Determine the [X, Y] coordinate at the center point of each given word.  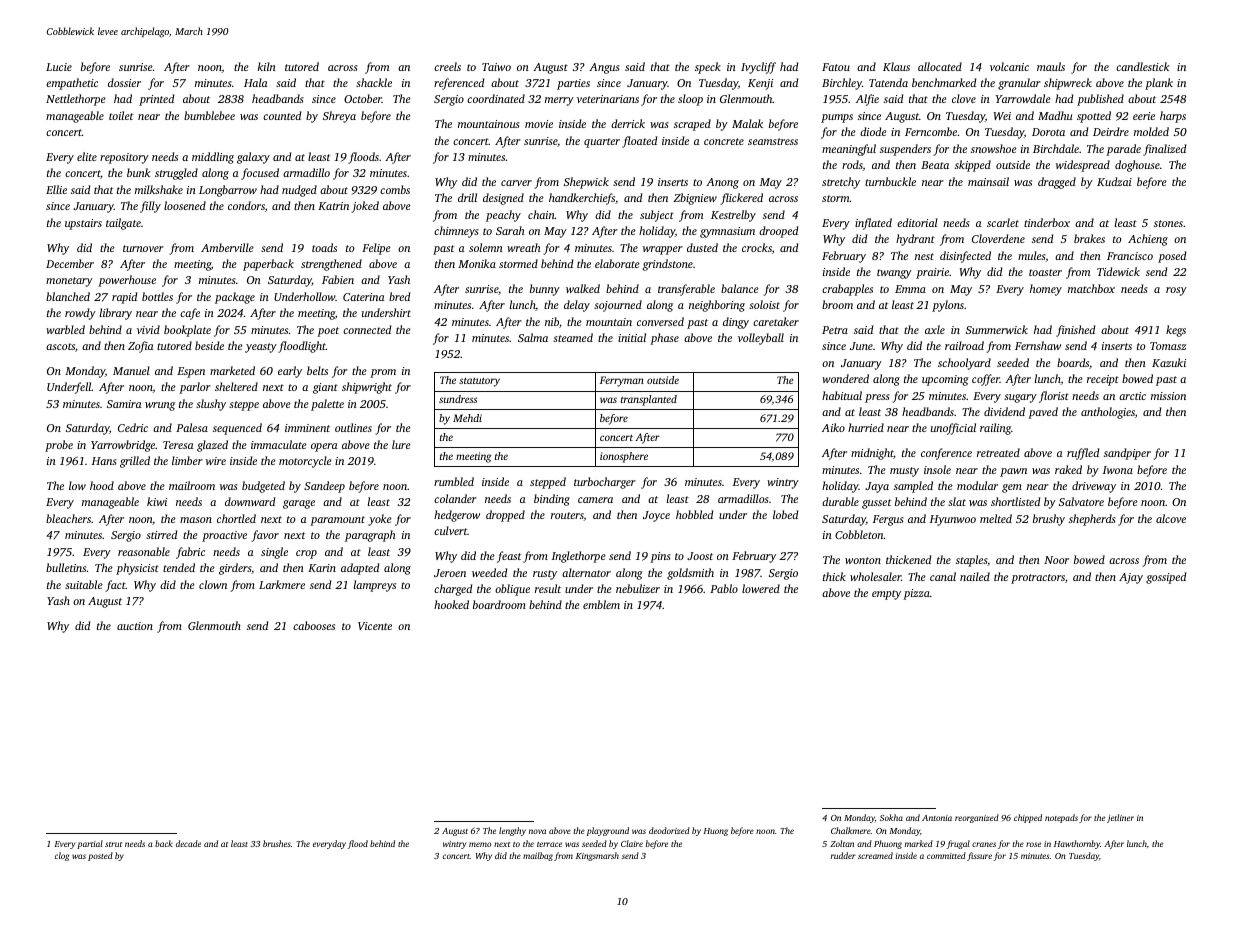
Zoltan [842, 843]
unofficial [953, 429]
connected [367, 329]
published [1100, 100]
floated [639, 142]
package [235, 298]
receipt [1103, 380]
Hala [256, 82]
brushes [277, 843]
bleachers [68, 518]
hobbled [694, 514]
